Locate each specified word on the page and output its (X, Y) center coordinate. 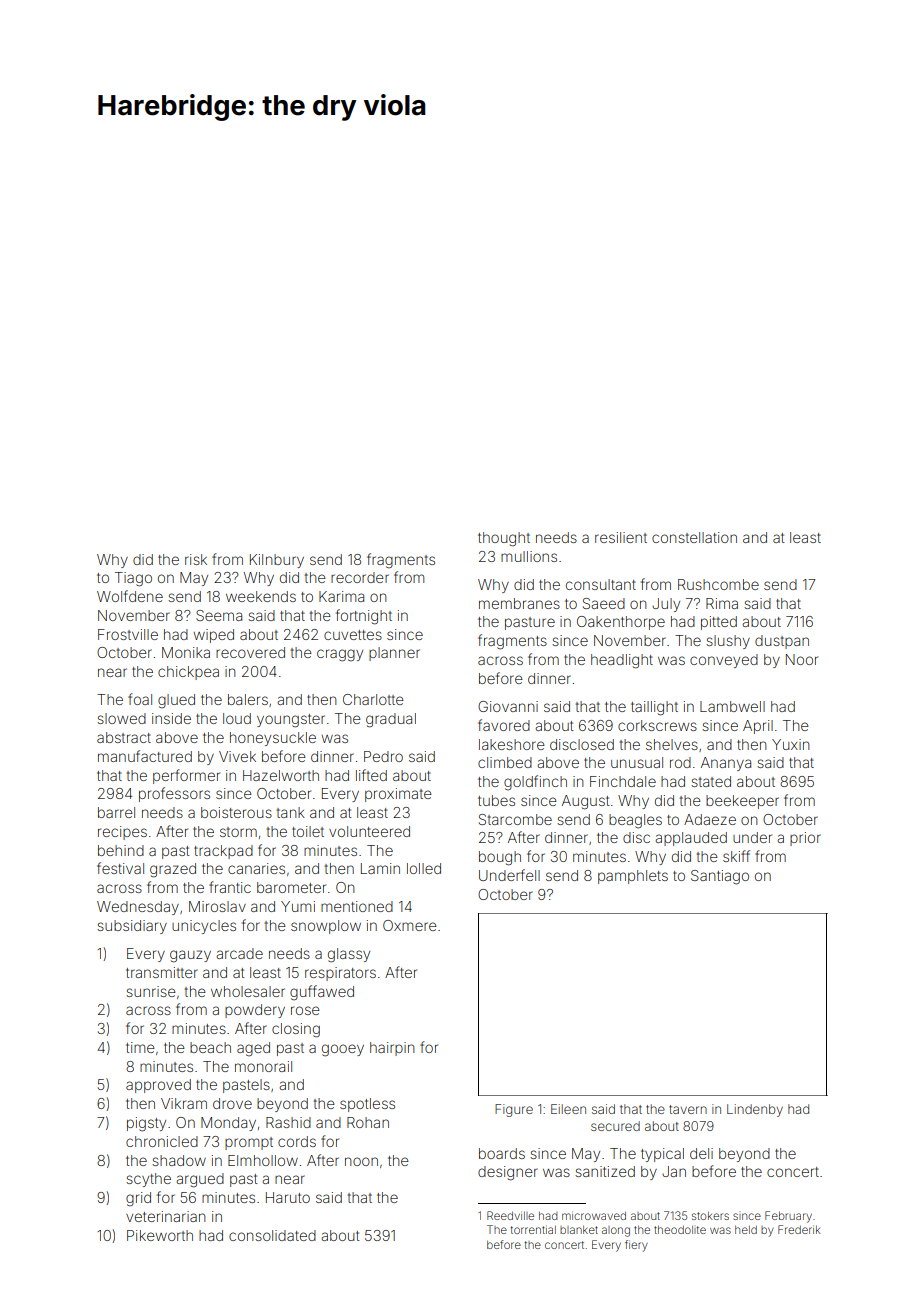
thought (504, 539)
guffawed (322, 992)
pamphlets (633, 877)
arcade (239, 953)
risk (196, 559)
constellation (694, 537)
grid (138, 1199)
